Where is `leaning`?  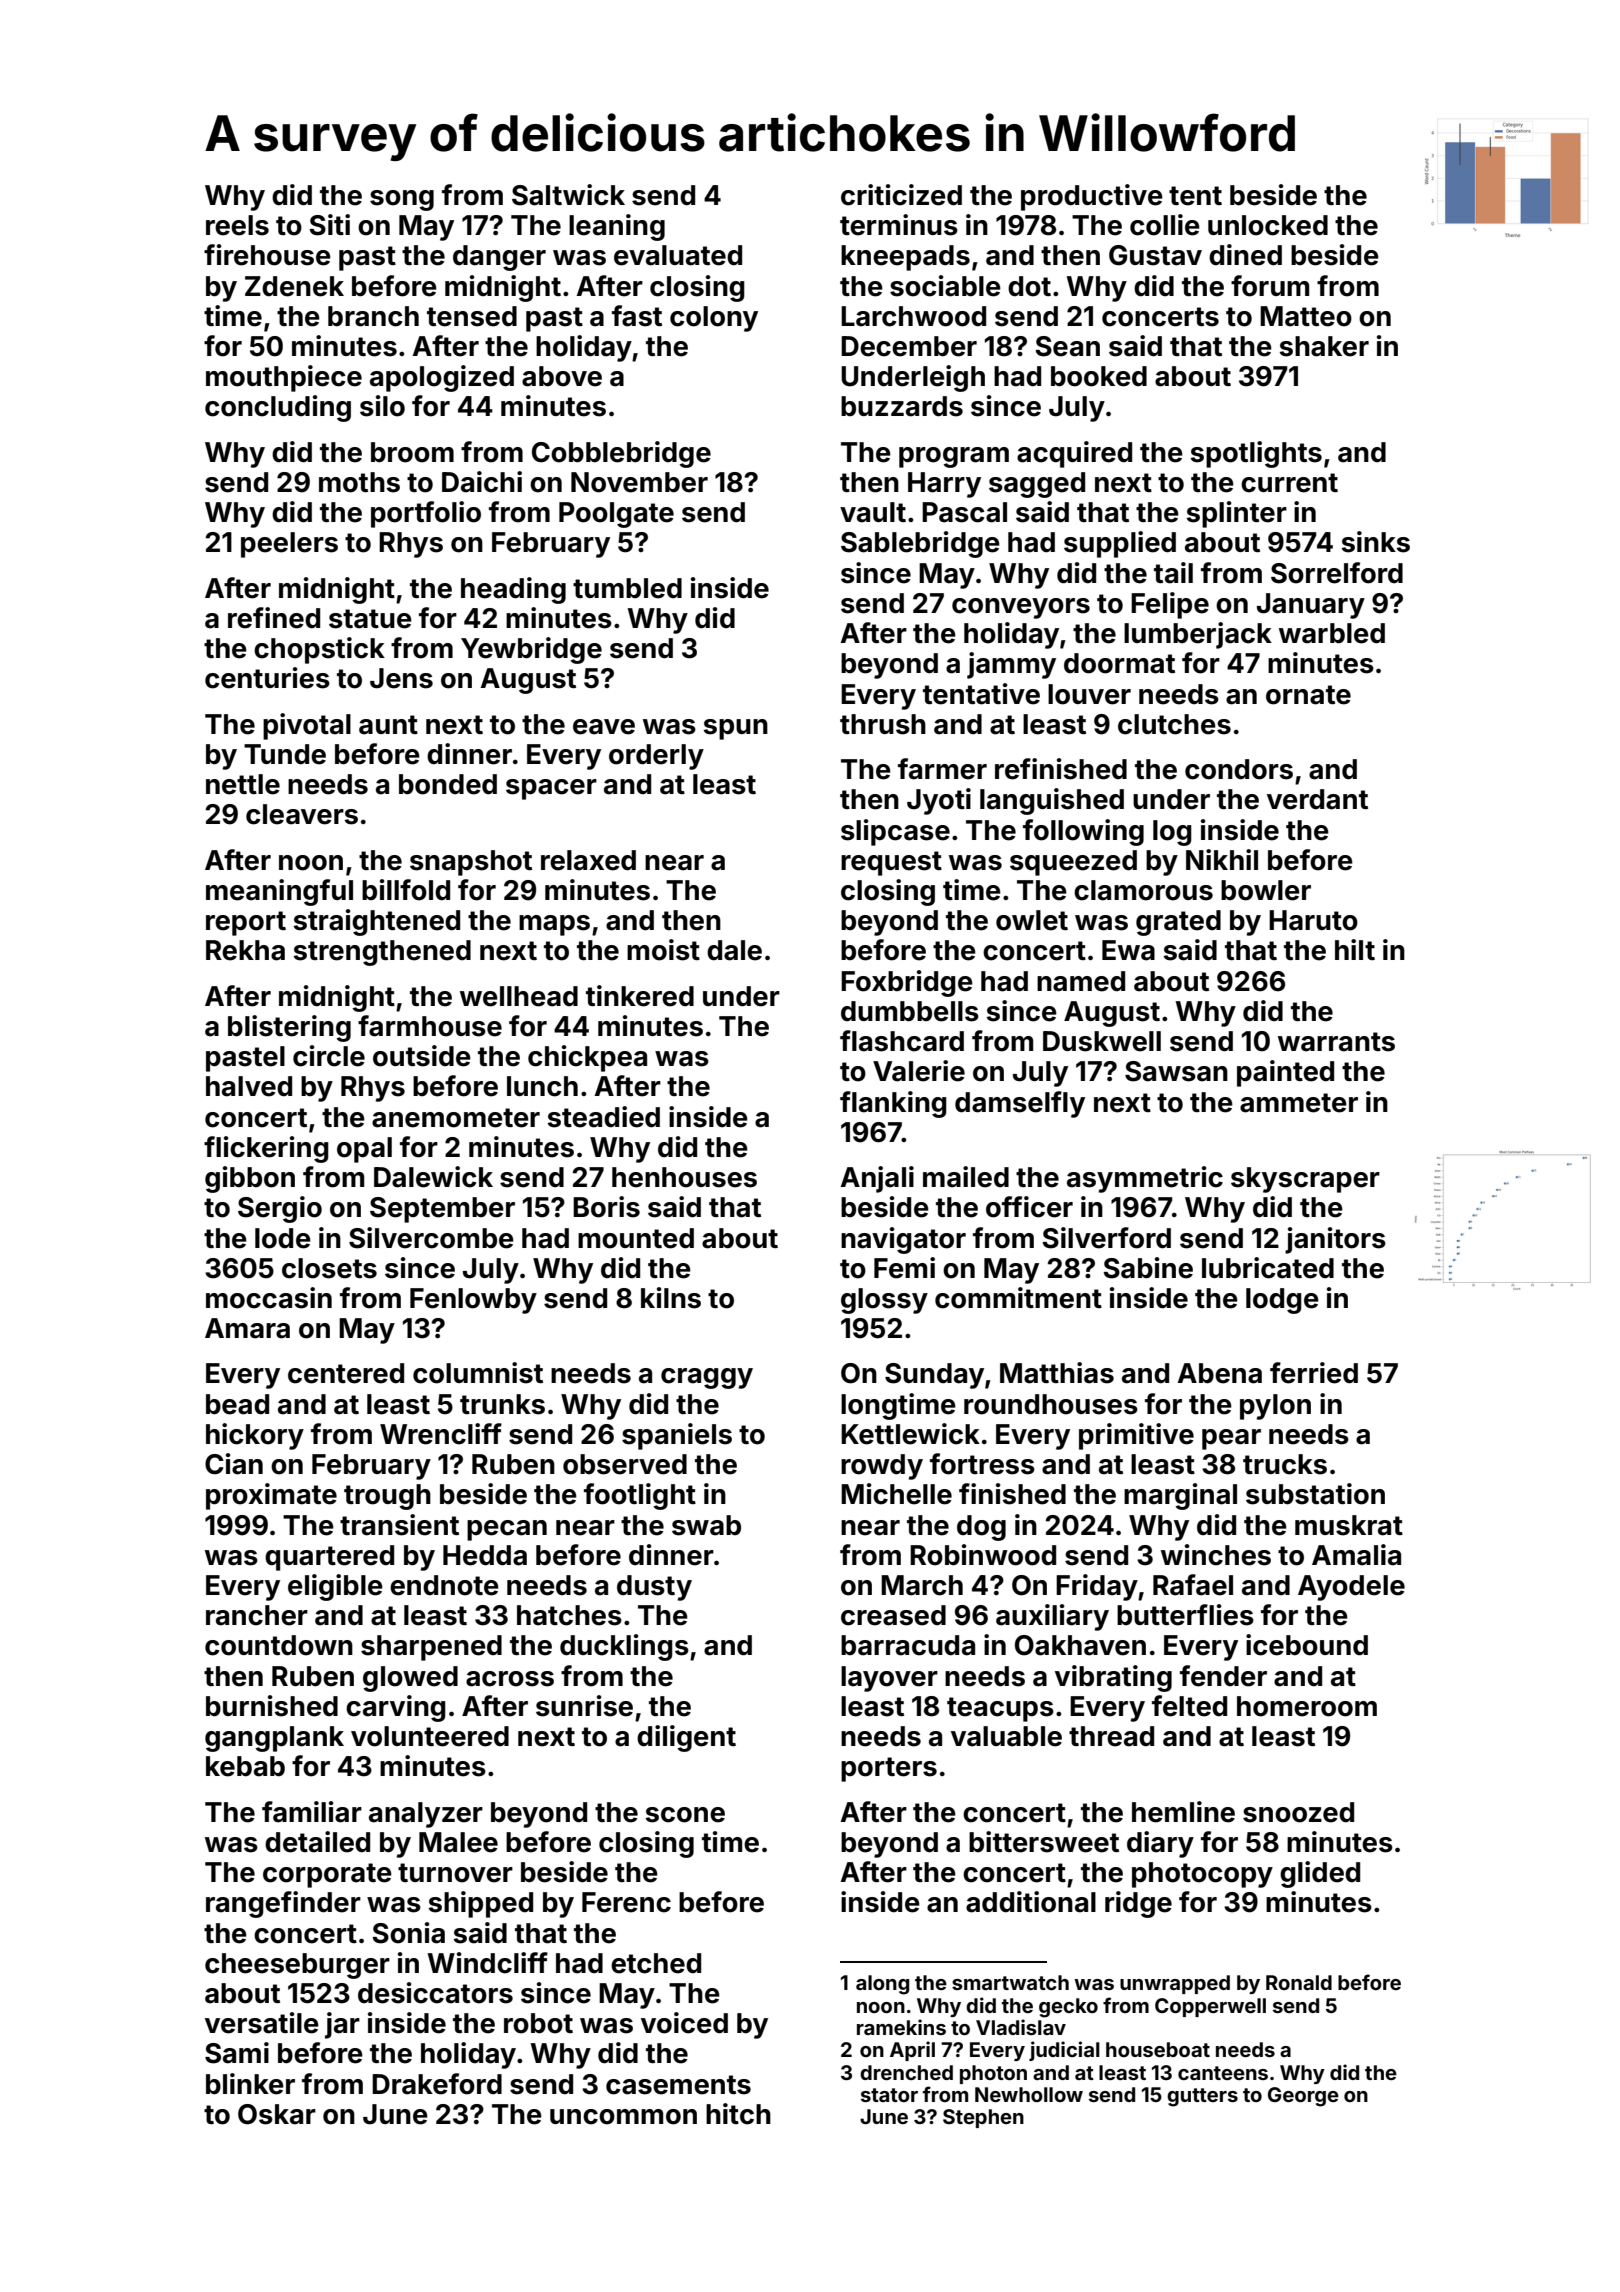 leaning is located at coordinates (617, 227).
